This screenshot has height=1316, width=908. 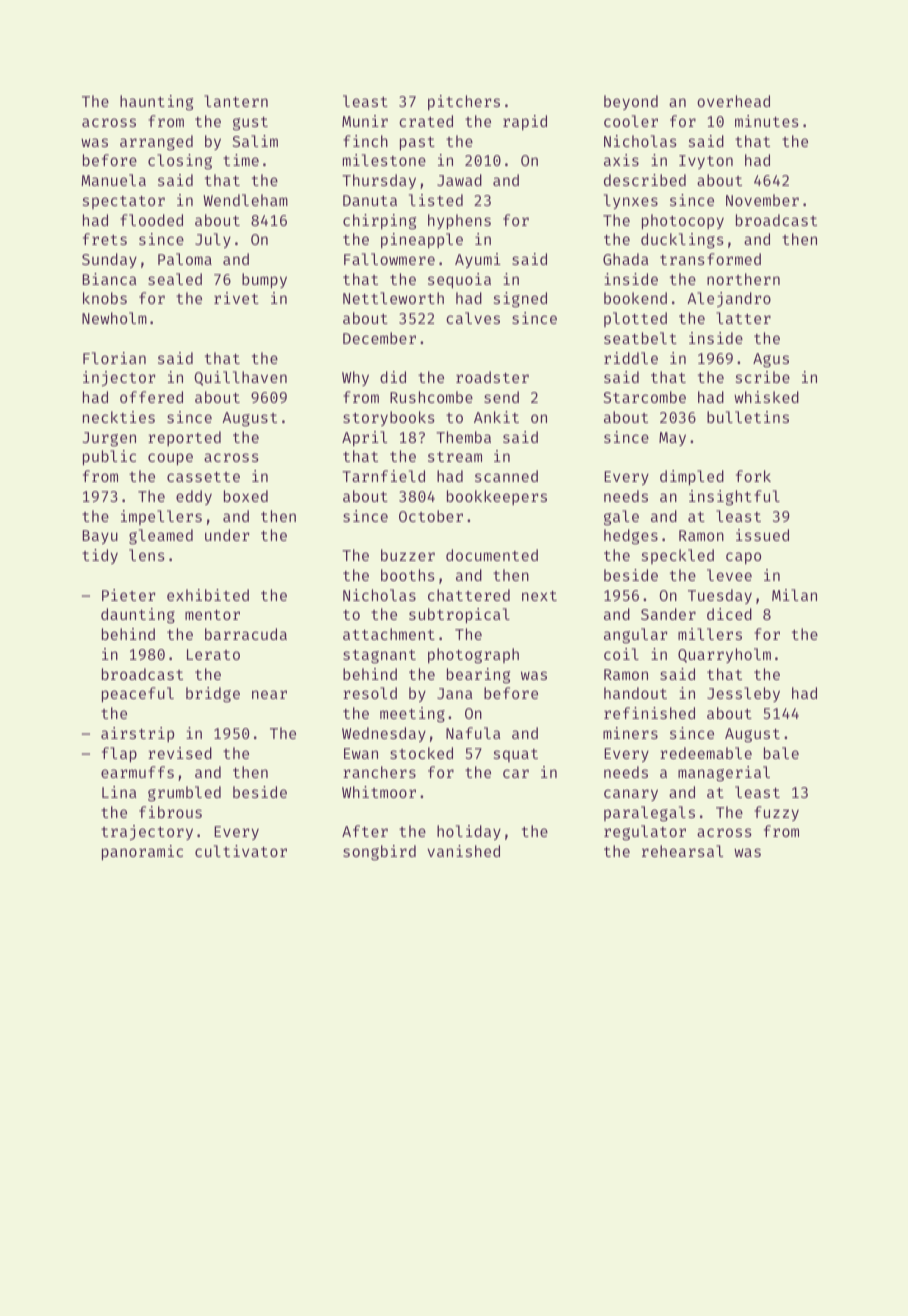 I want to click on Salim, so click(x=255, y=141).
